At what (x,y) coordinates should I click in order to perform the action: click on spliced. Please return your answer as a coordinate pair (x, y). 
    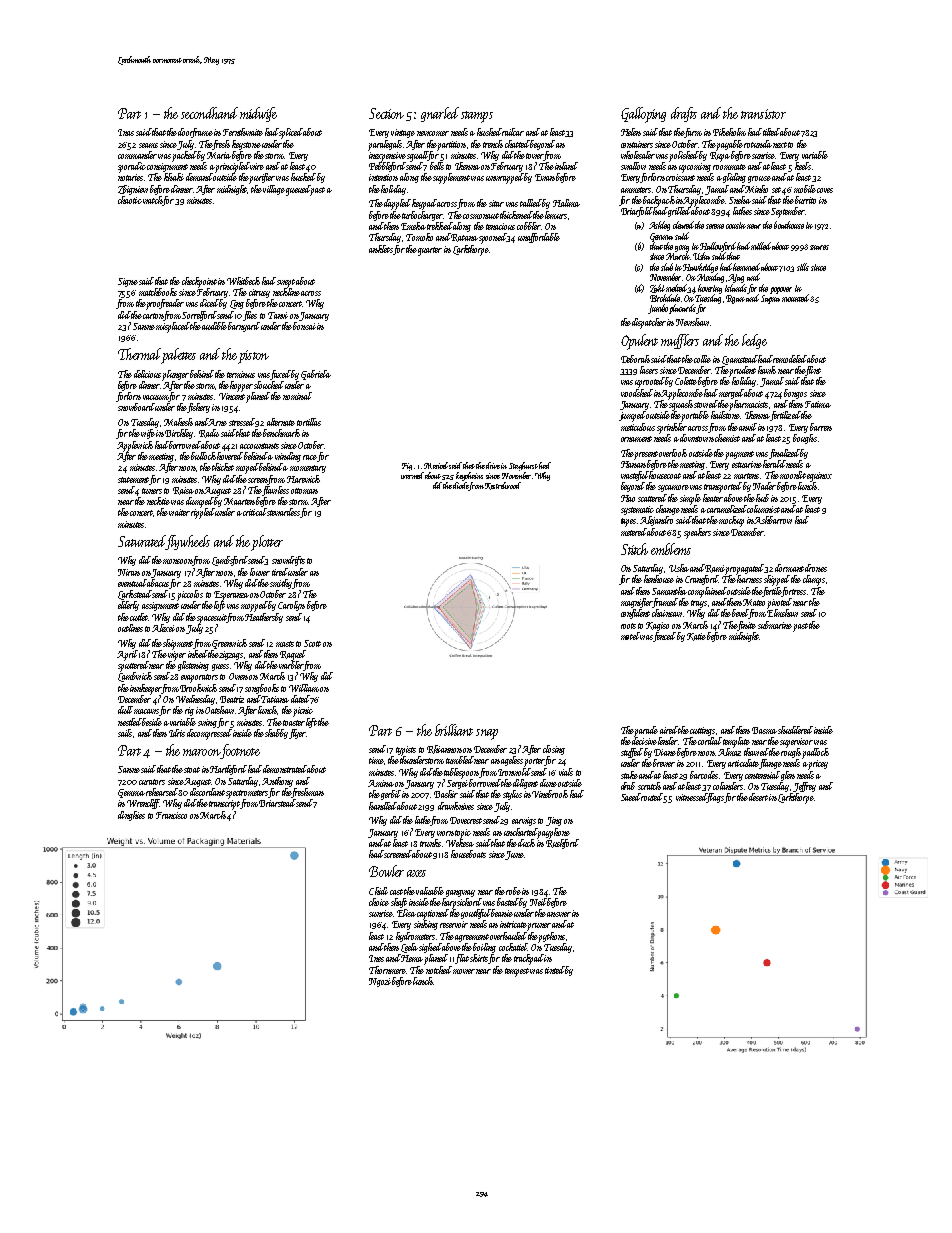
    Looking at the image, I should click on (291, 133).
